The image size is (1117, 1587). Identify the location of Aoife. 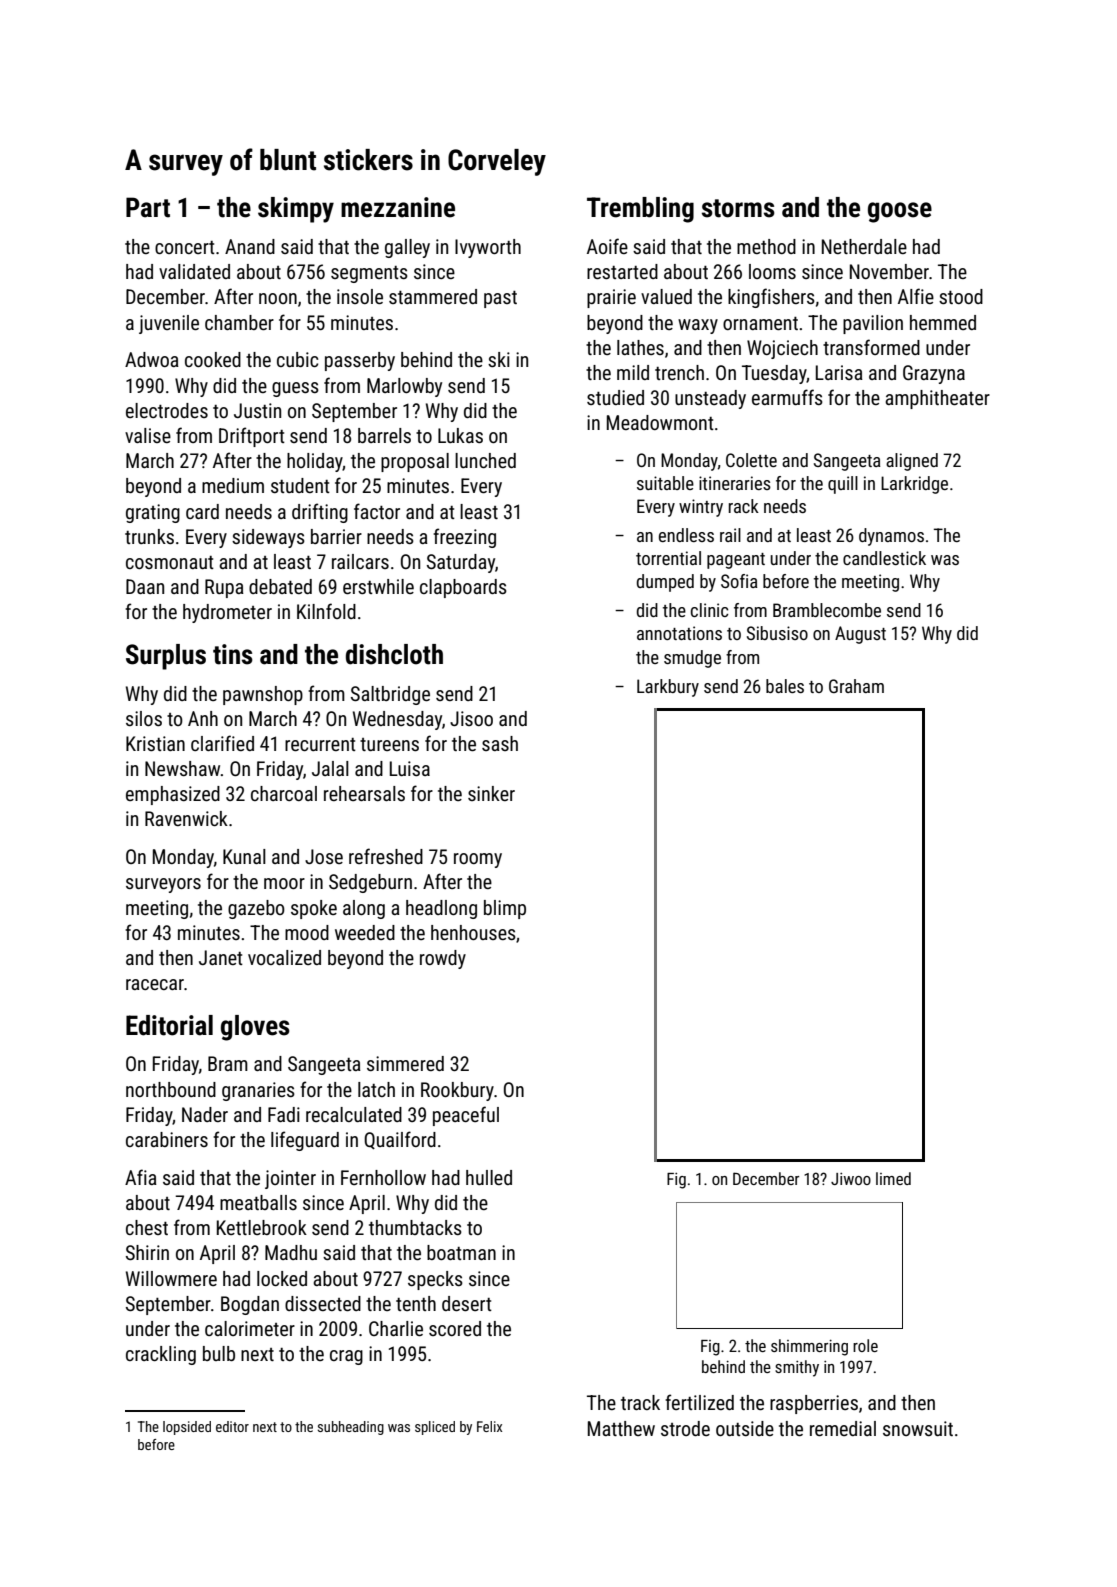
(607, 246).
